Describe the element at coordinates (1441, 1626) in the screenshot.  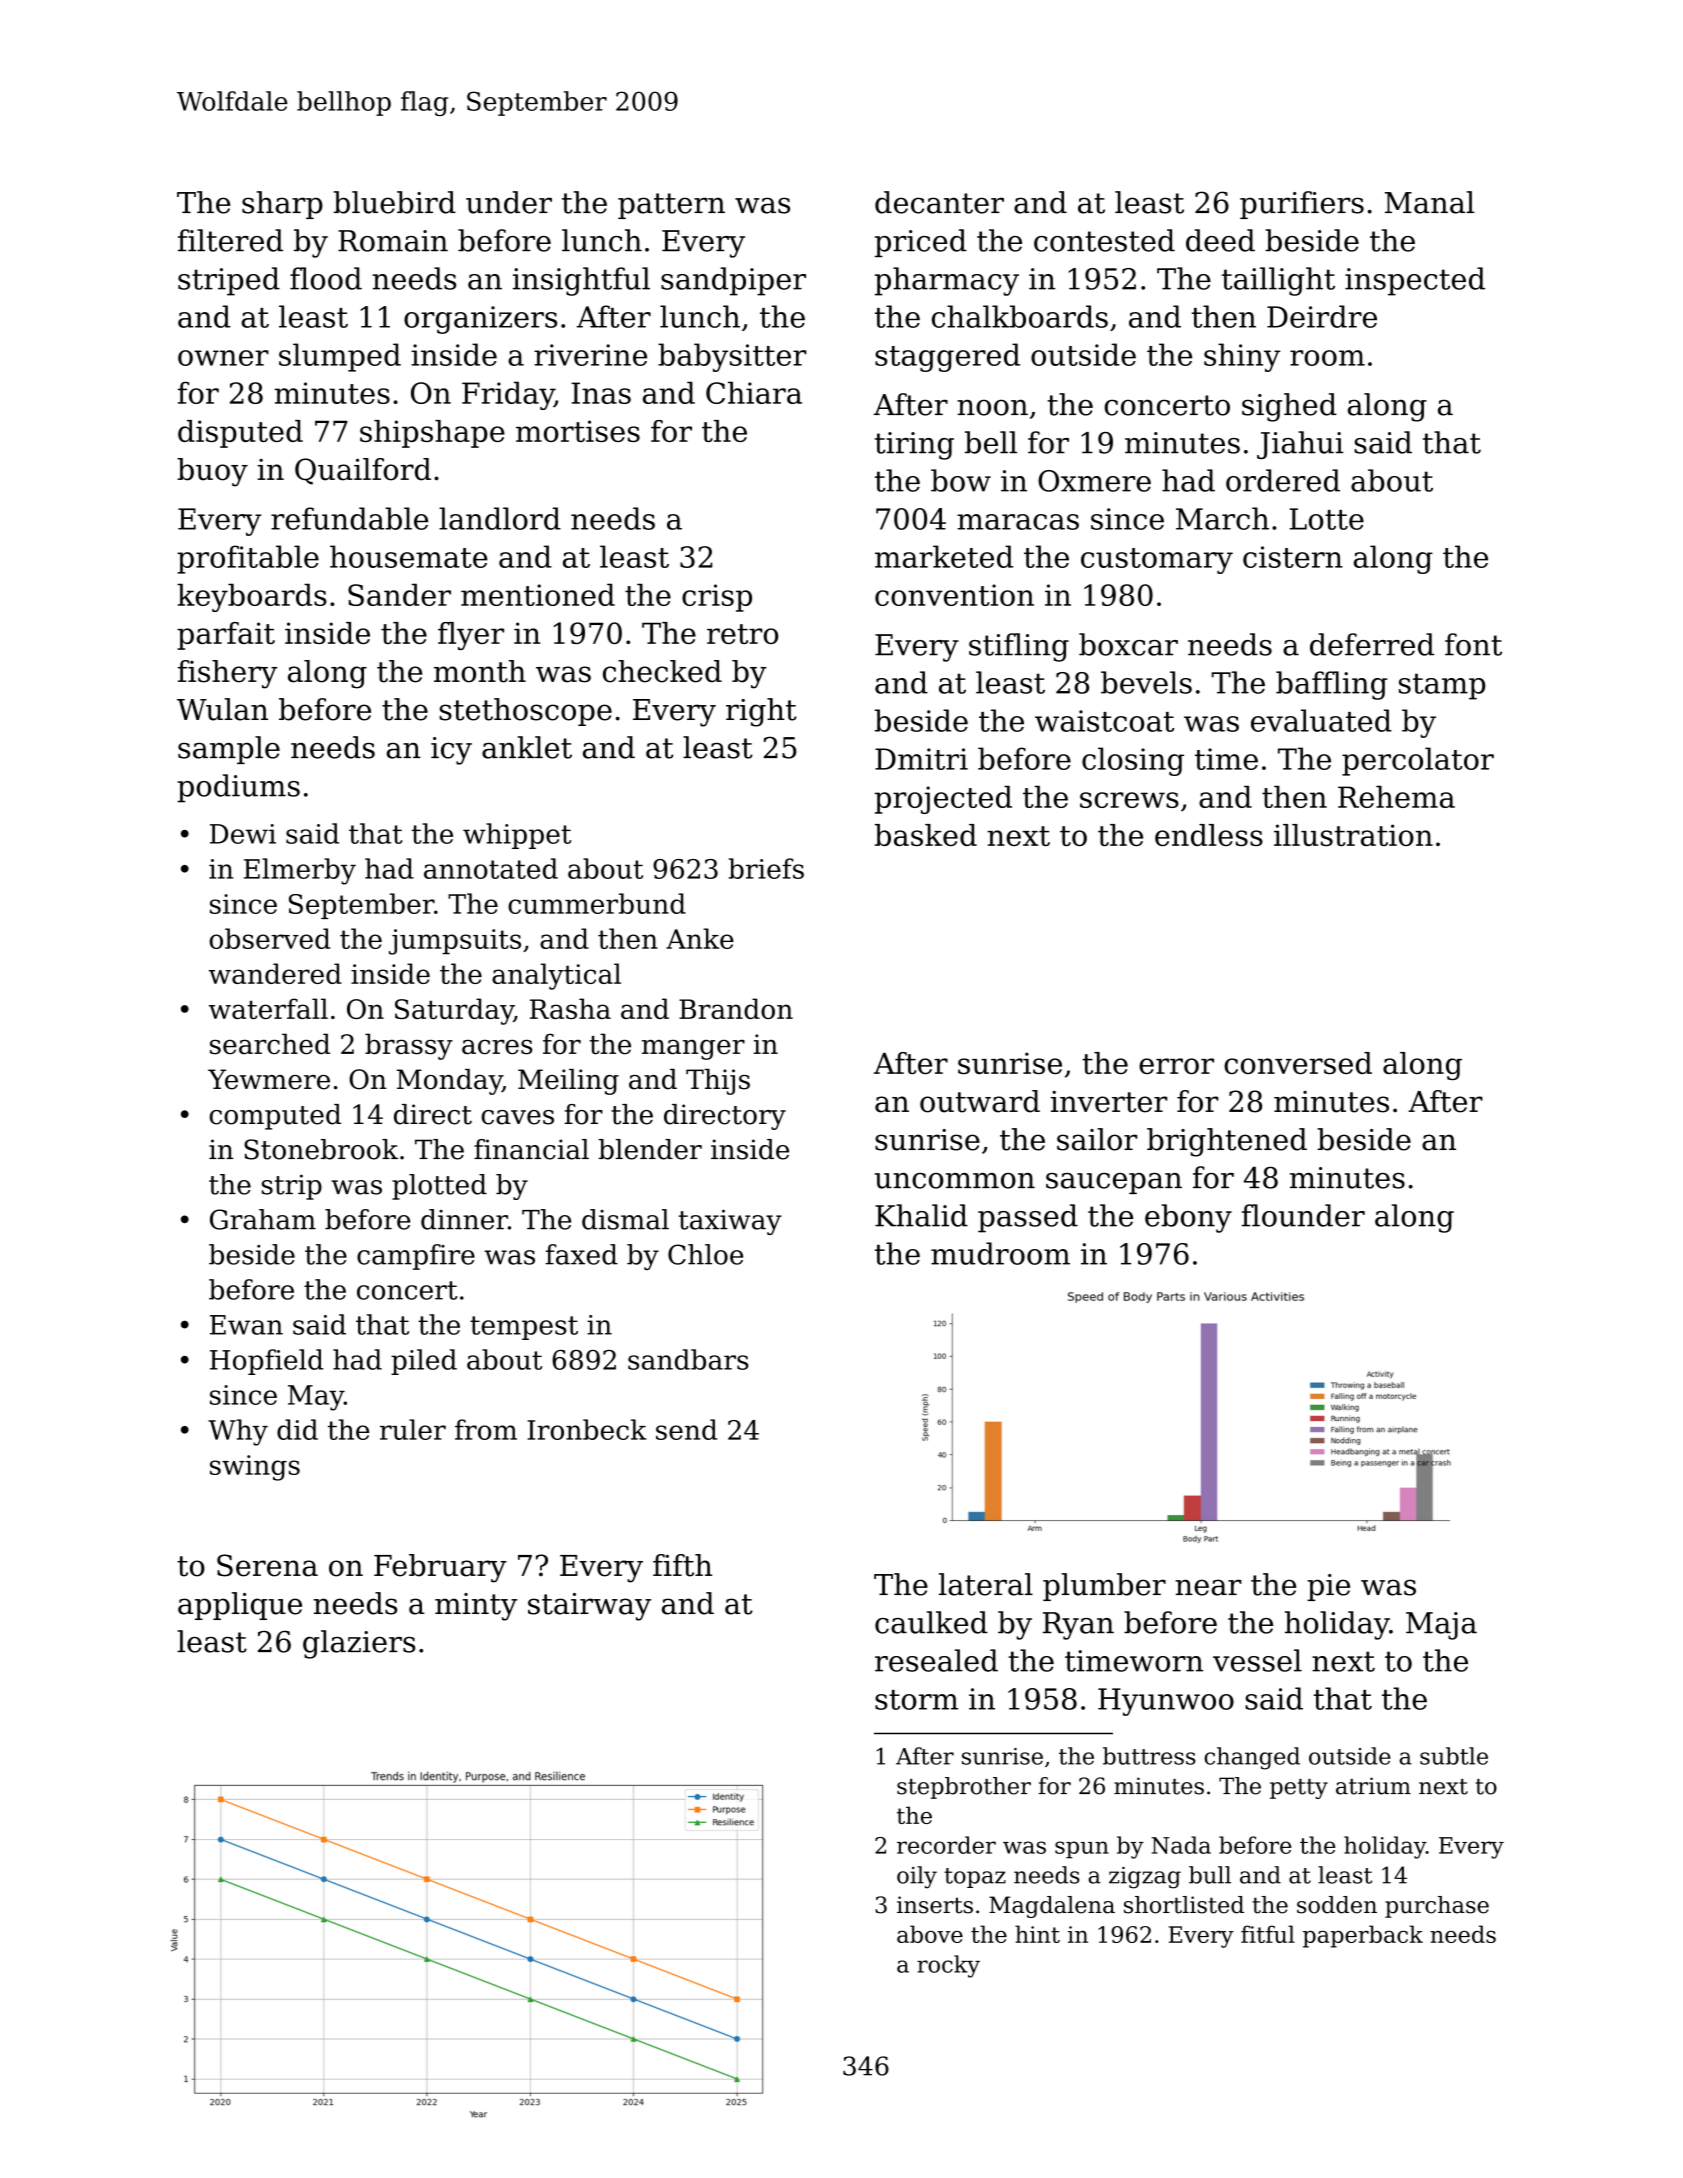
I see `Maja` at that location.
